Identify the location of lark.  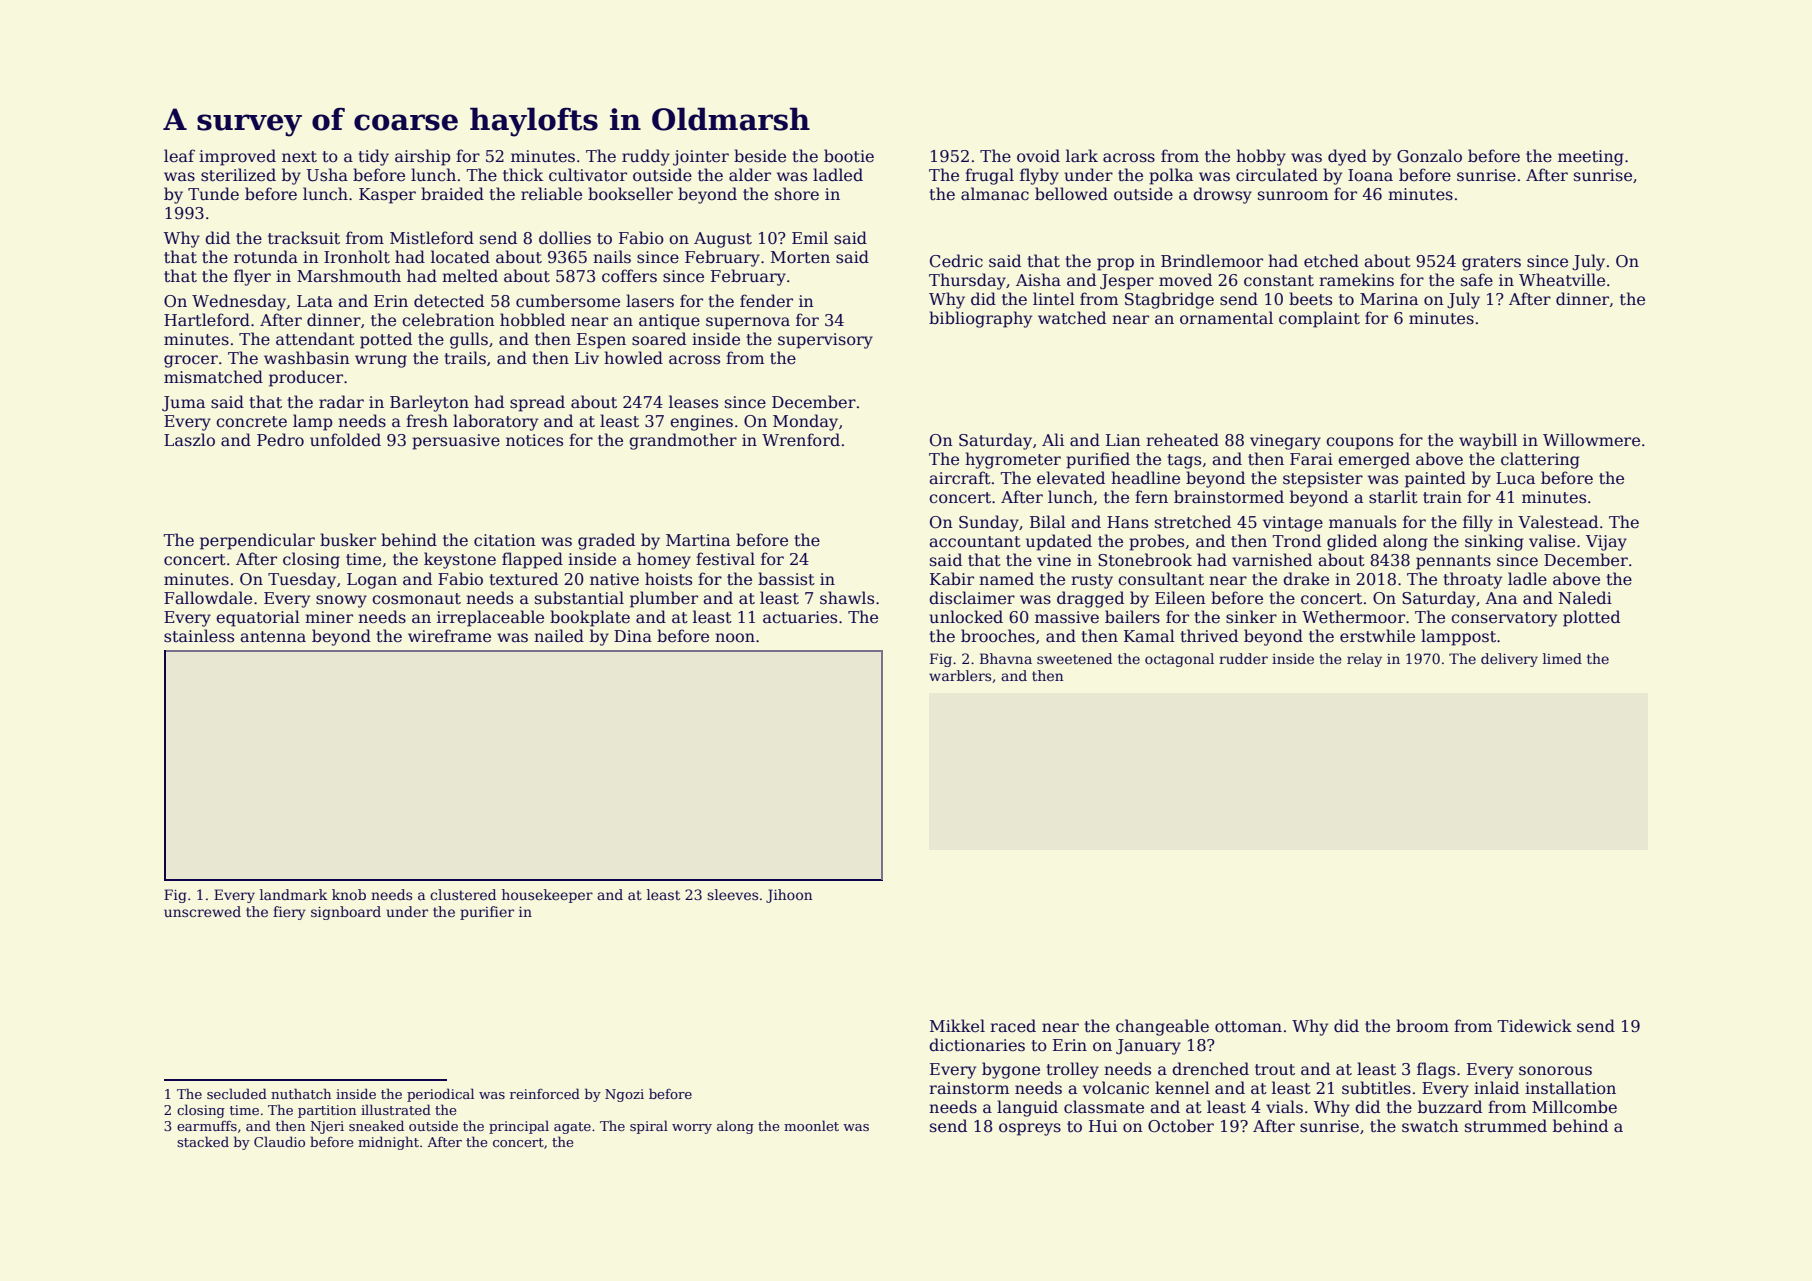
(1082, 156).
